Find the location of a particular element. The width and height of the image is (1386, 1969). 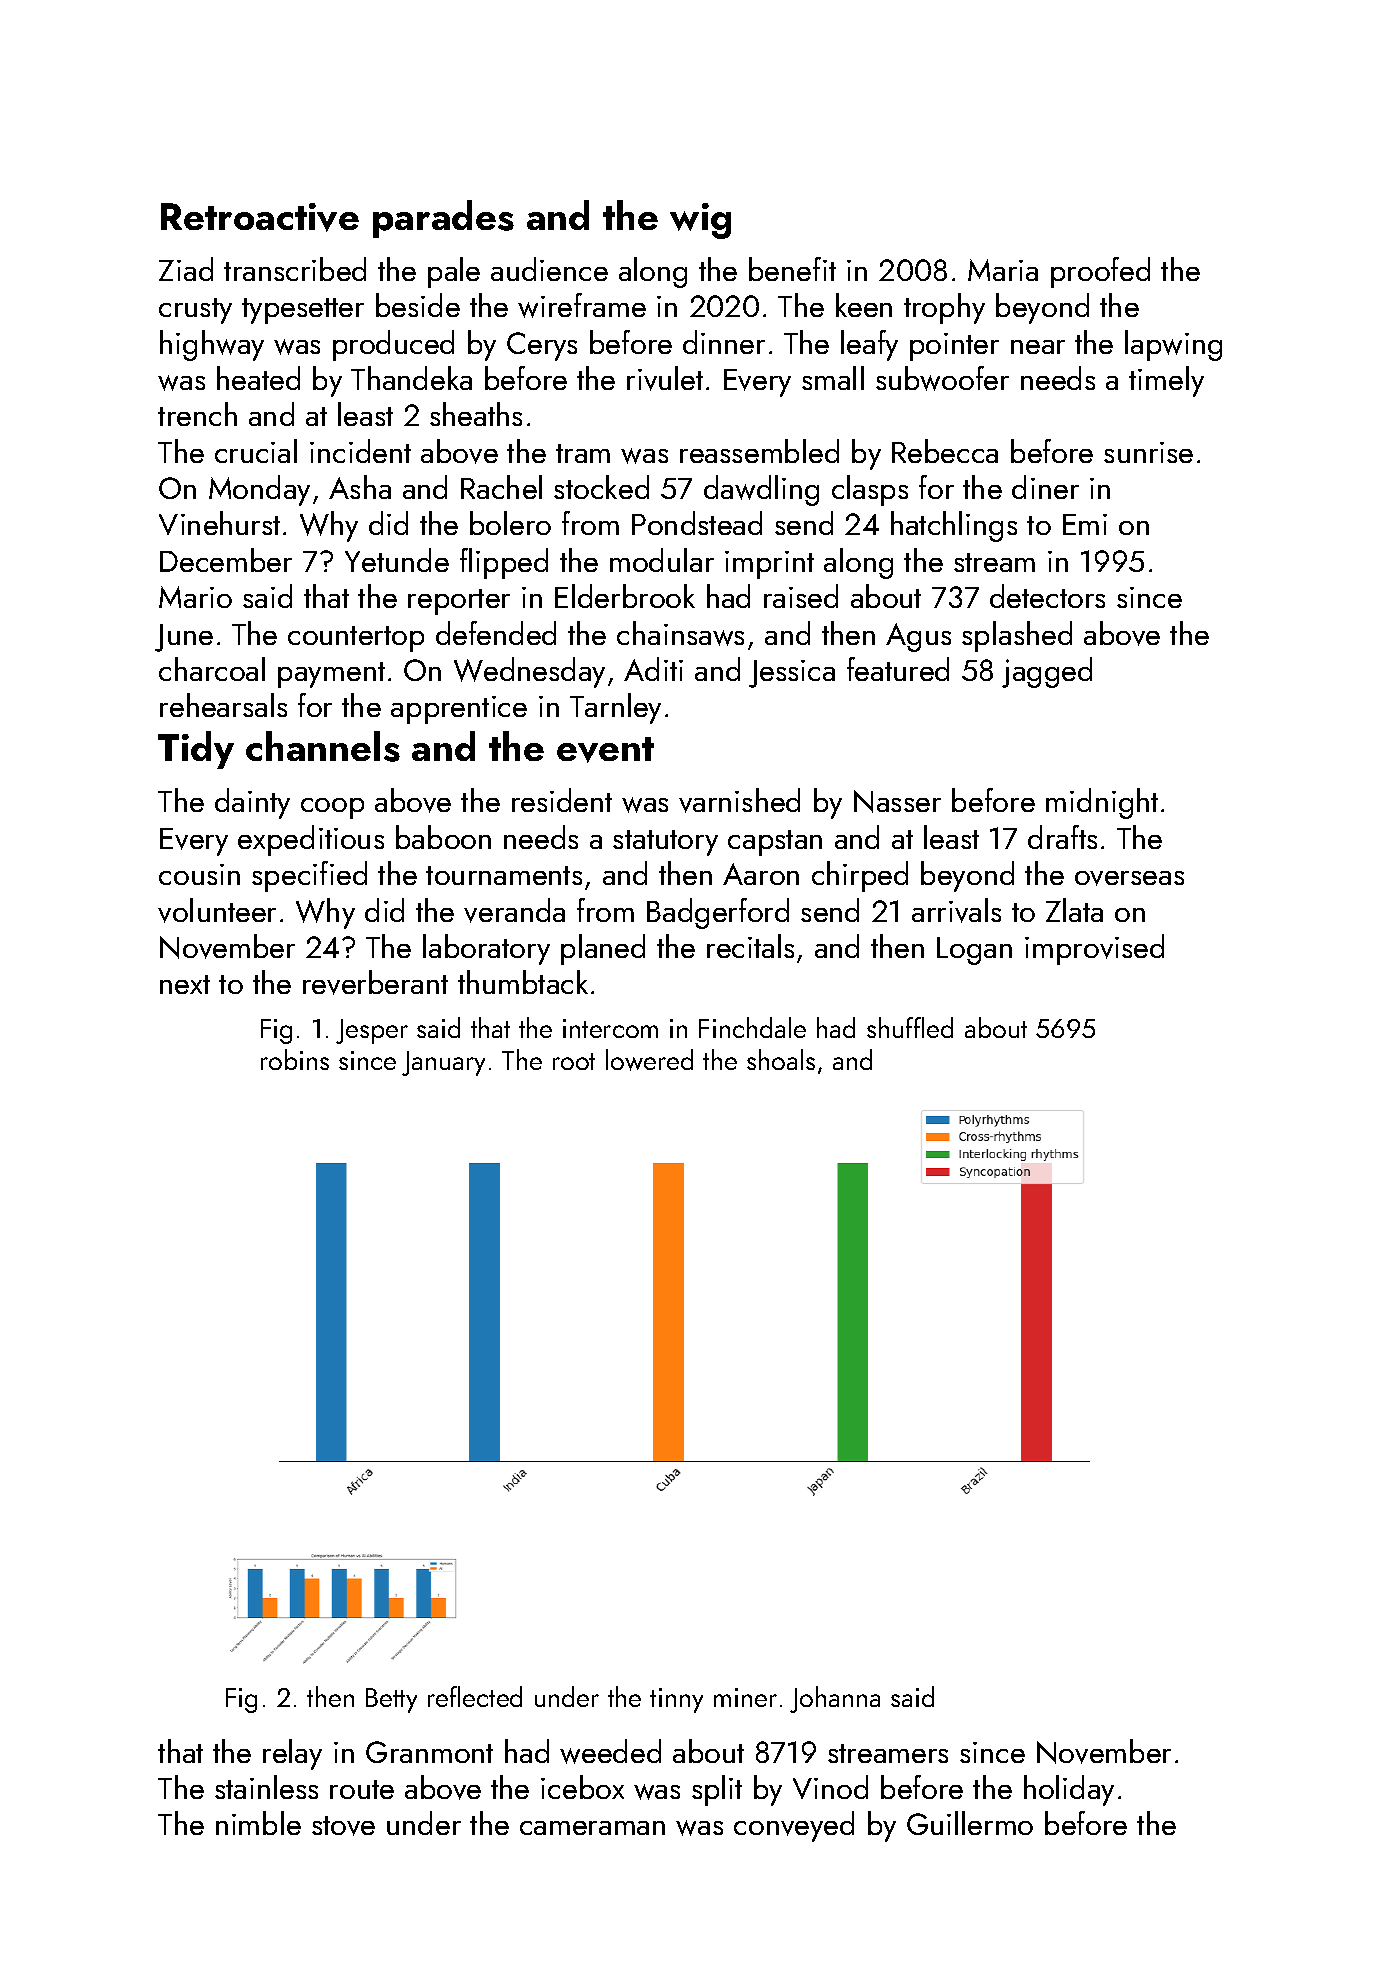

holiday is located at coordinates (1069, 1790).
